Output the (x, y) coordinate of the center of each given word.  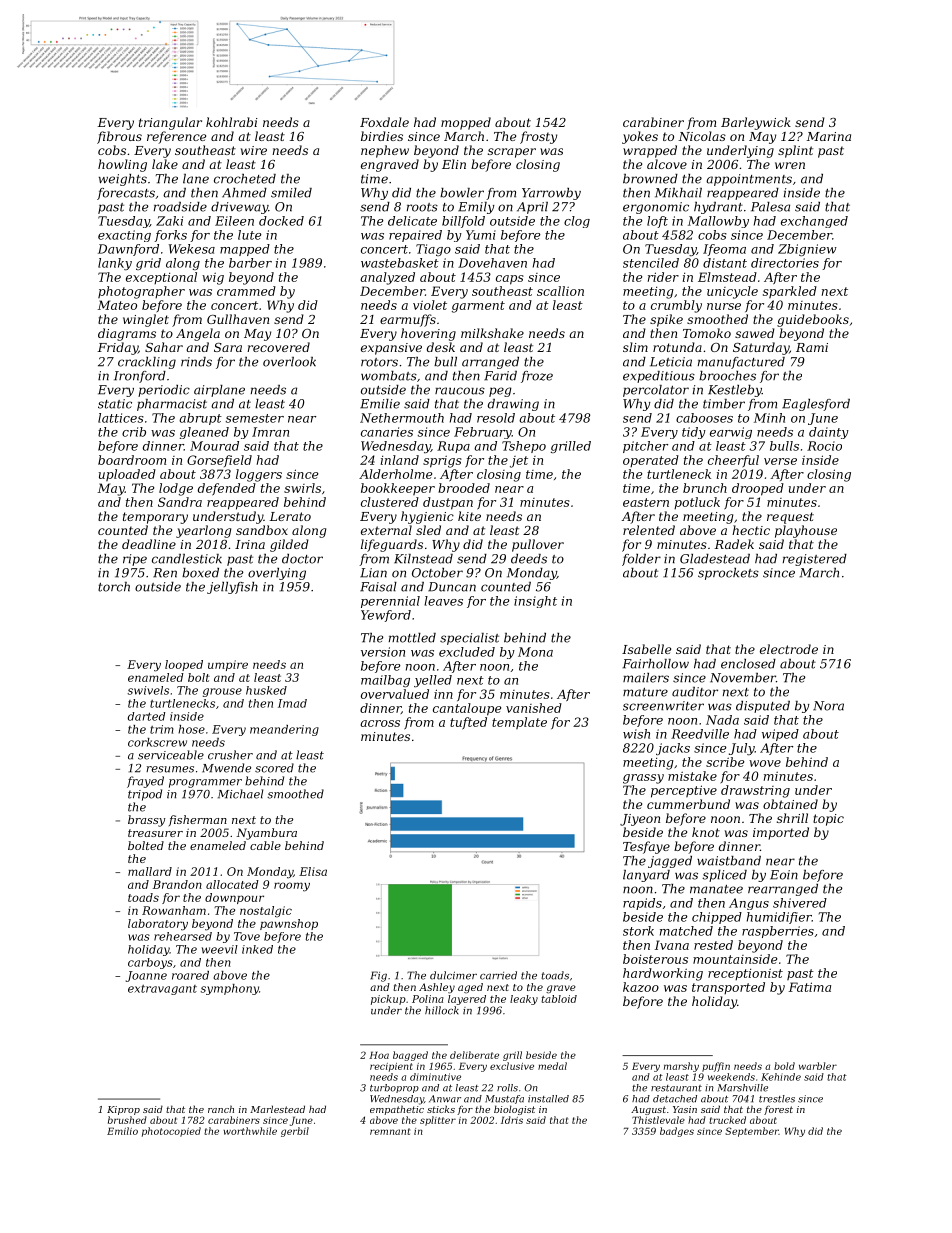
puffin (716, 1067)
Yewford (386, 616)
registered (815, 560)
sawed (755, 333)
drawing (513, 405)
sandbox (262, 530)
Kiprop (123, 1110)
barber (250, 263)
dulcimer (453, 975)
